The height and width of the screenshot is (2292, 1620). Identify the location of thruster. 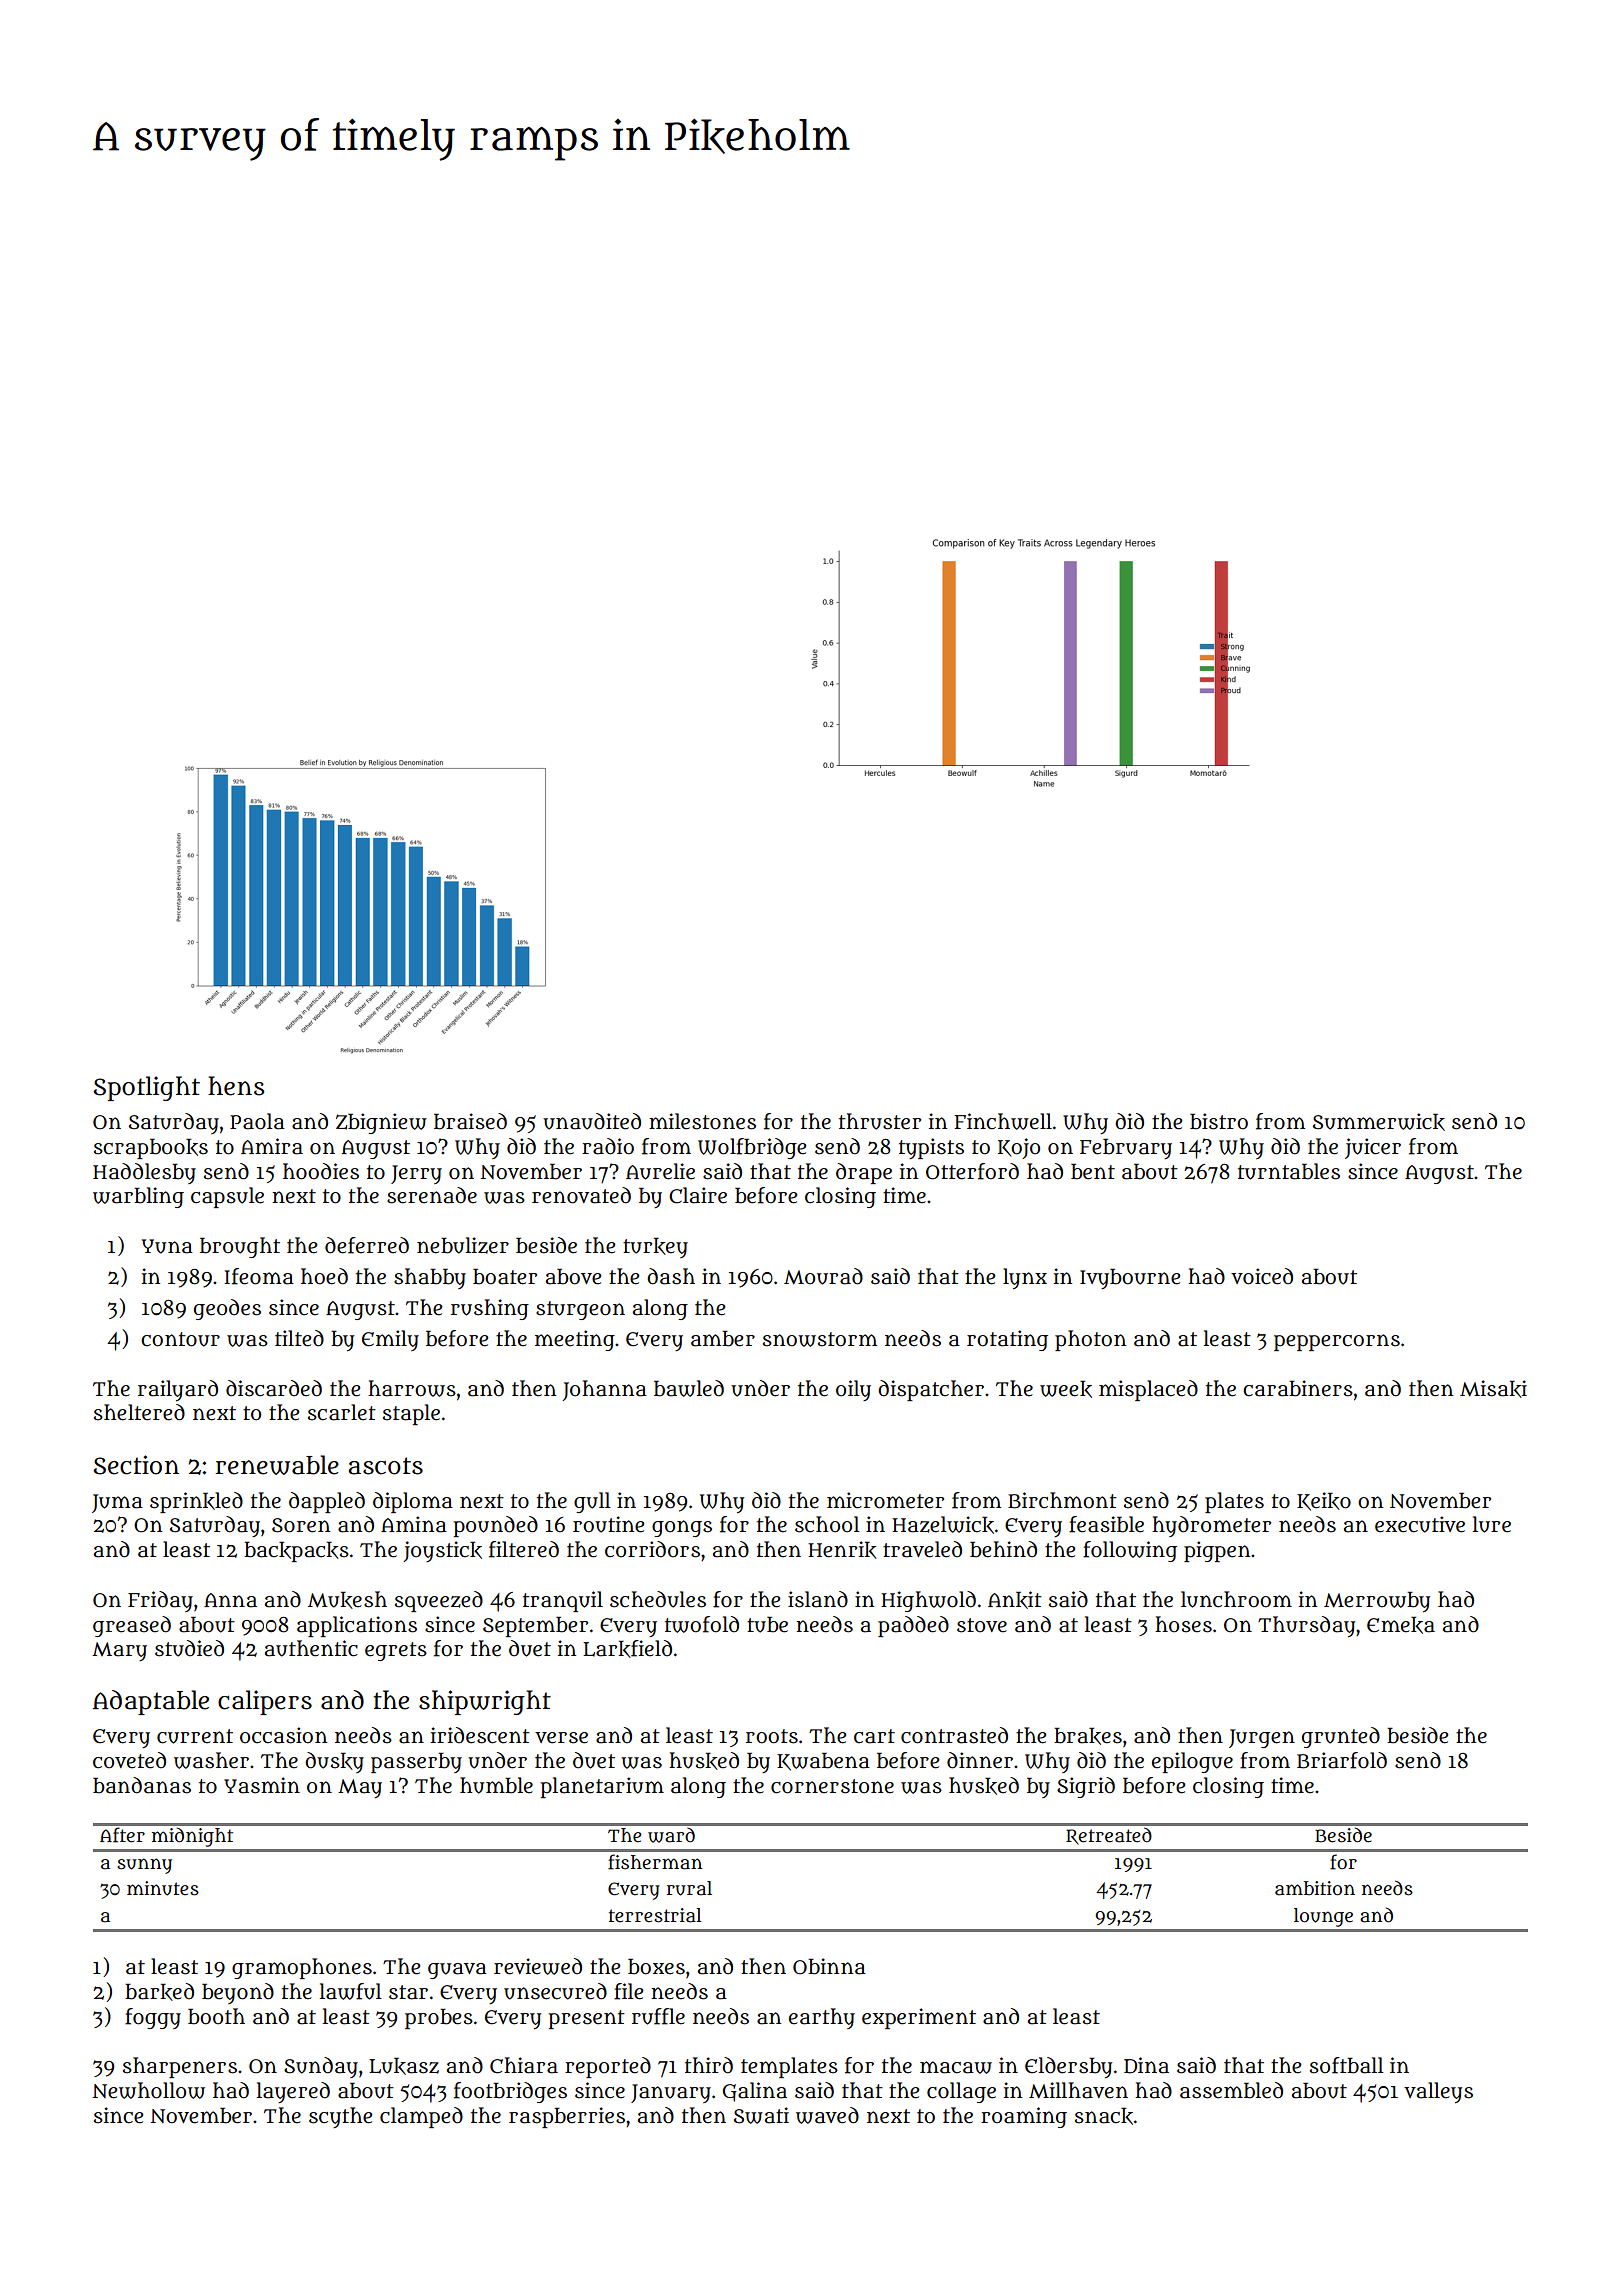
(880, 1121).
